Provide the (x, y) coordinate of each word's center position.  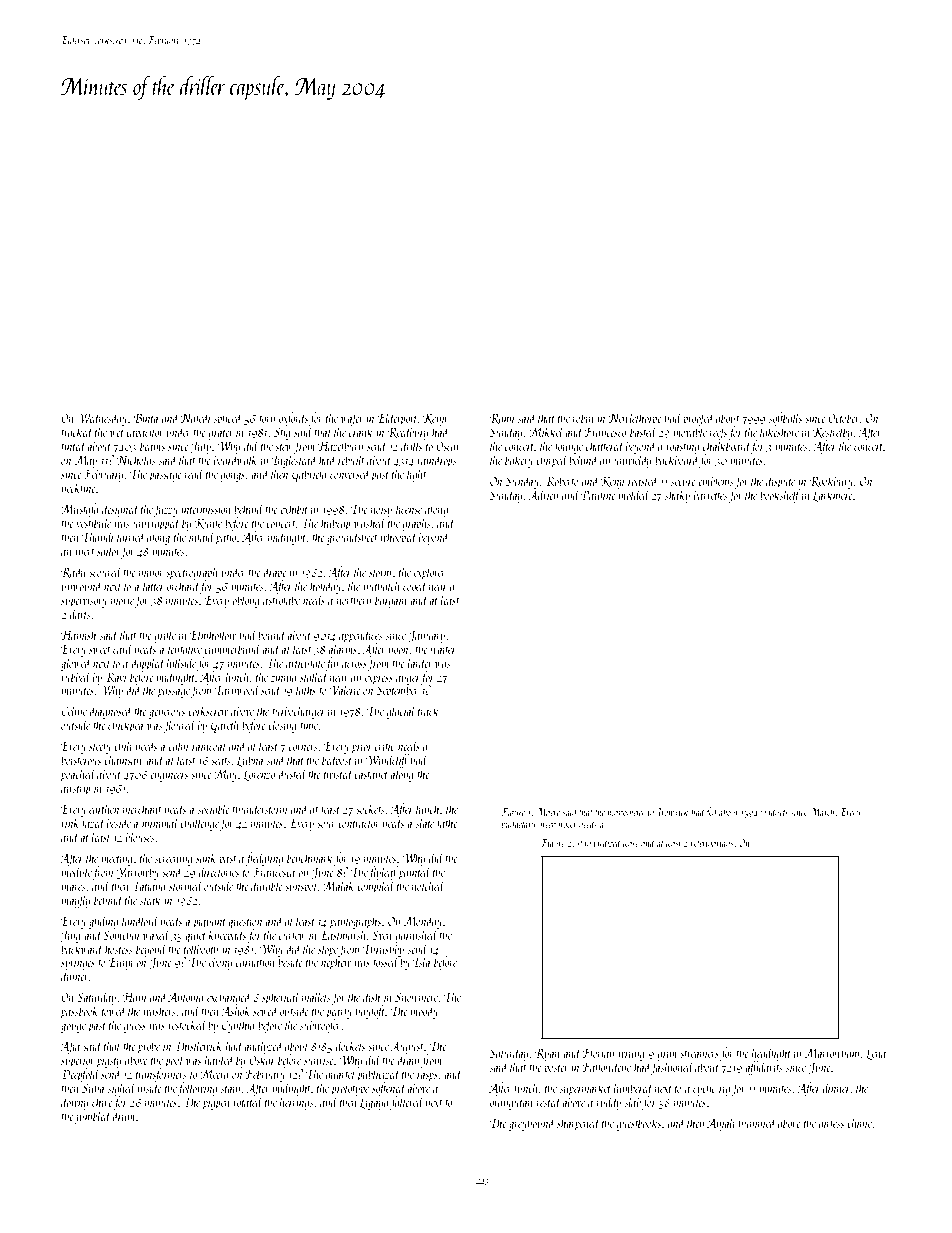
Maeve (548, 812)
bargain (391, 601)
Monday (423, 922)
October (844, 417)
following (197, 1089)
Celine (74, 710)
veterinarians (712, 844)
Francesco (605, 432)
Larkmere (833, 496)
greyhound (532, 1124)
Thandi (97, 536)
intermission (206, 509)
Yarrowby (138, 873)
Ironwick (672, 811)
